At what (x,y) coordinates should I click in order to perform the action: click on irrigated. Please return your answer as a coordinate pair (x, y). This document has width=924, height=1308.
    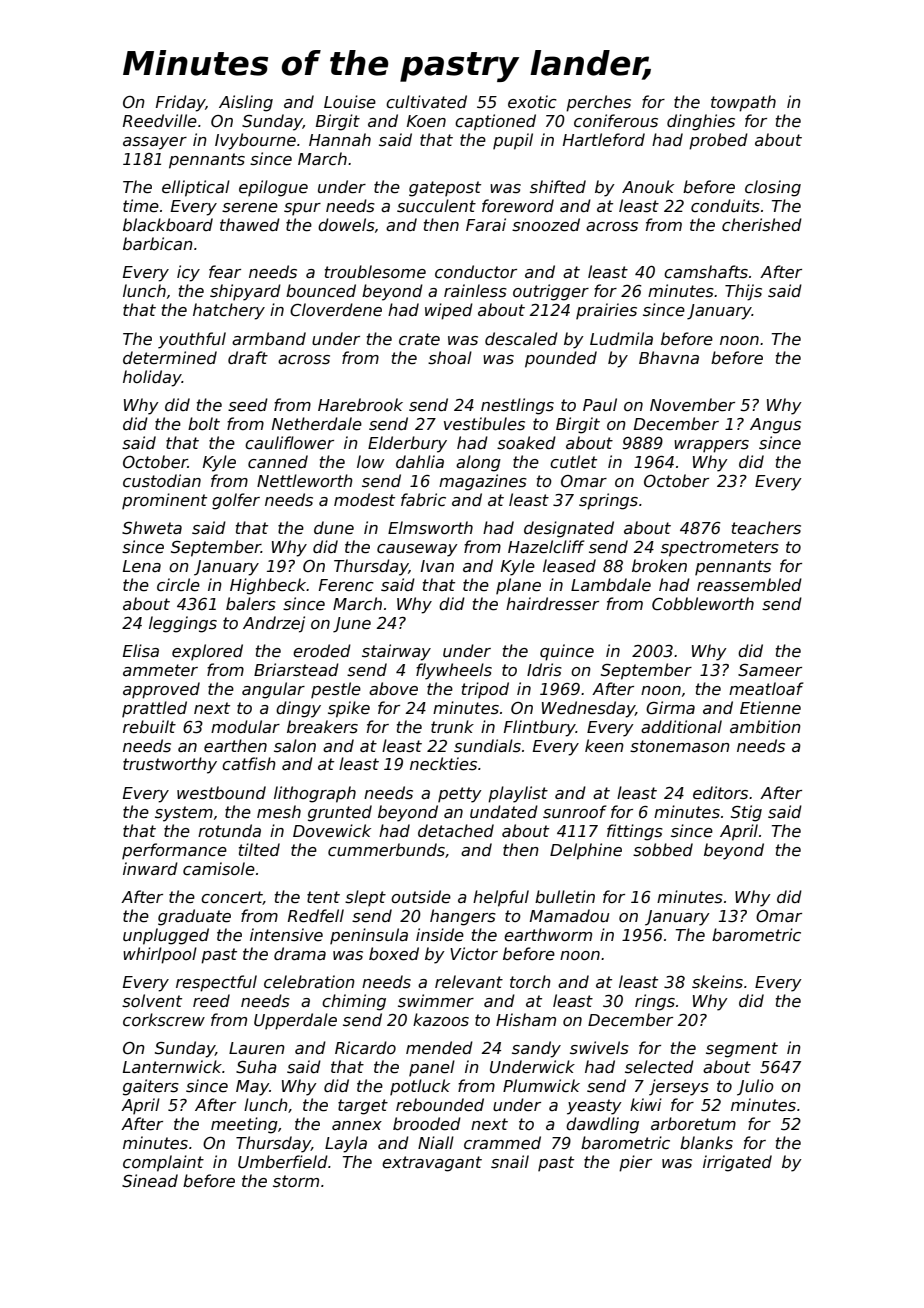
    Looking at the image, I should click on (737, 1163).
